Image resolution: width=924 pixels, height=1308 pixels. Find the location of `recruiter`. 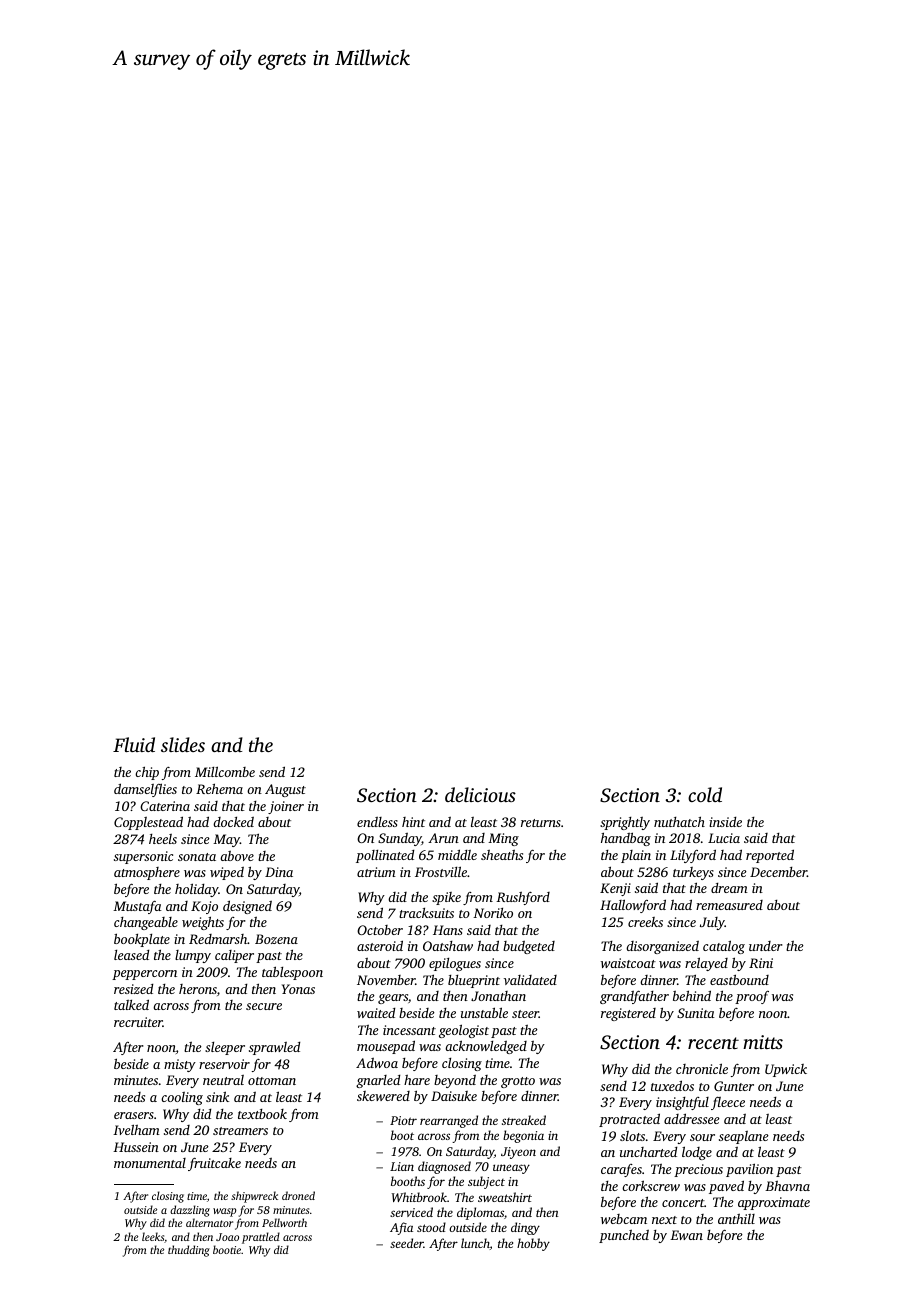

recruiter is located at coordinates (138, 1022).
